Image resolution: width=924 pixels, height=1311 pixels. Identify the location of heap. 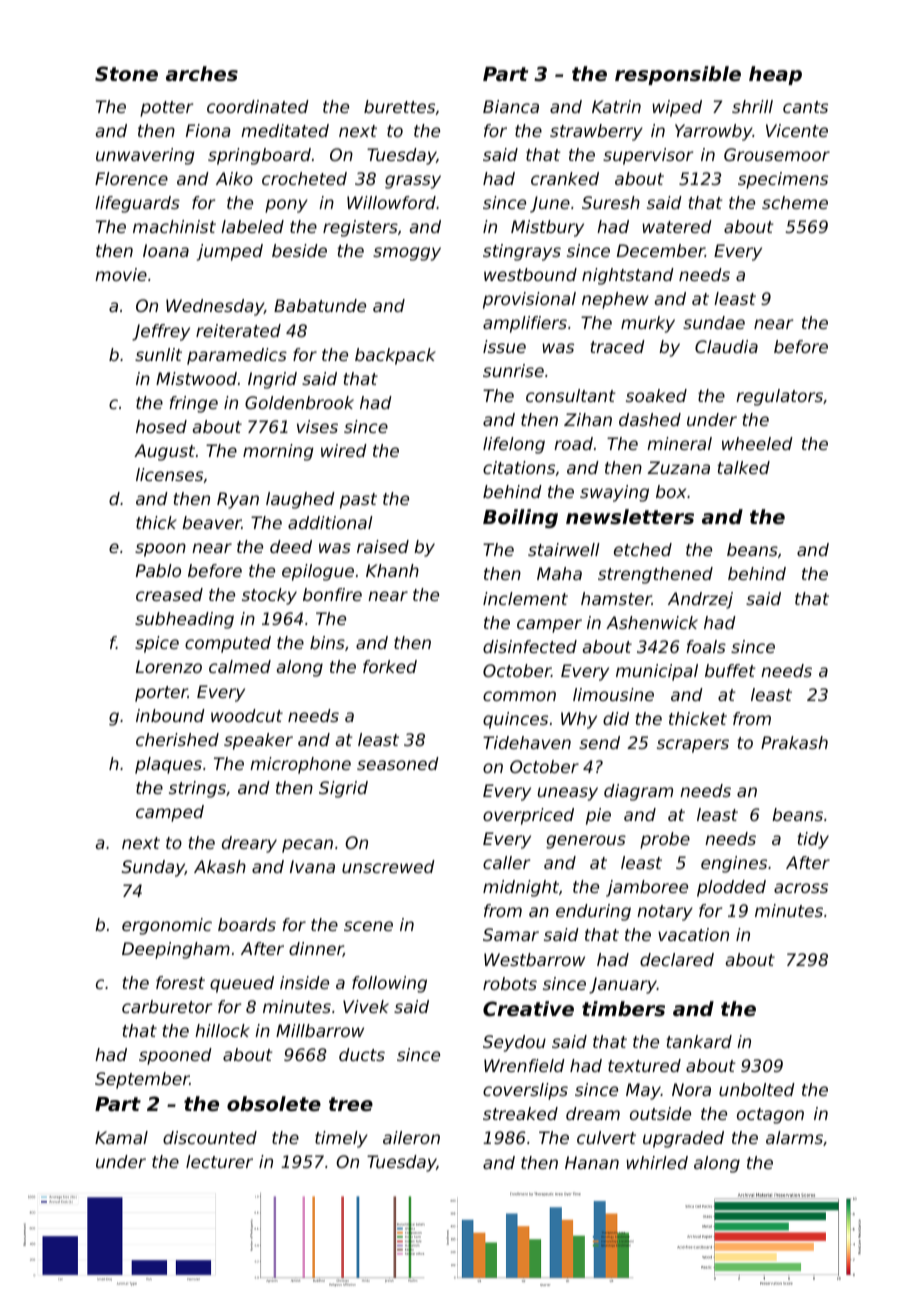
(775, 75).
